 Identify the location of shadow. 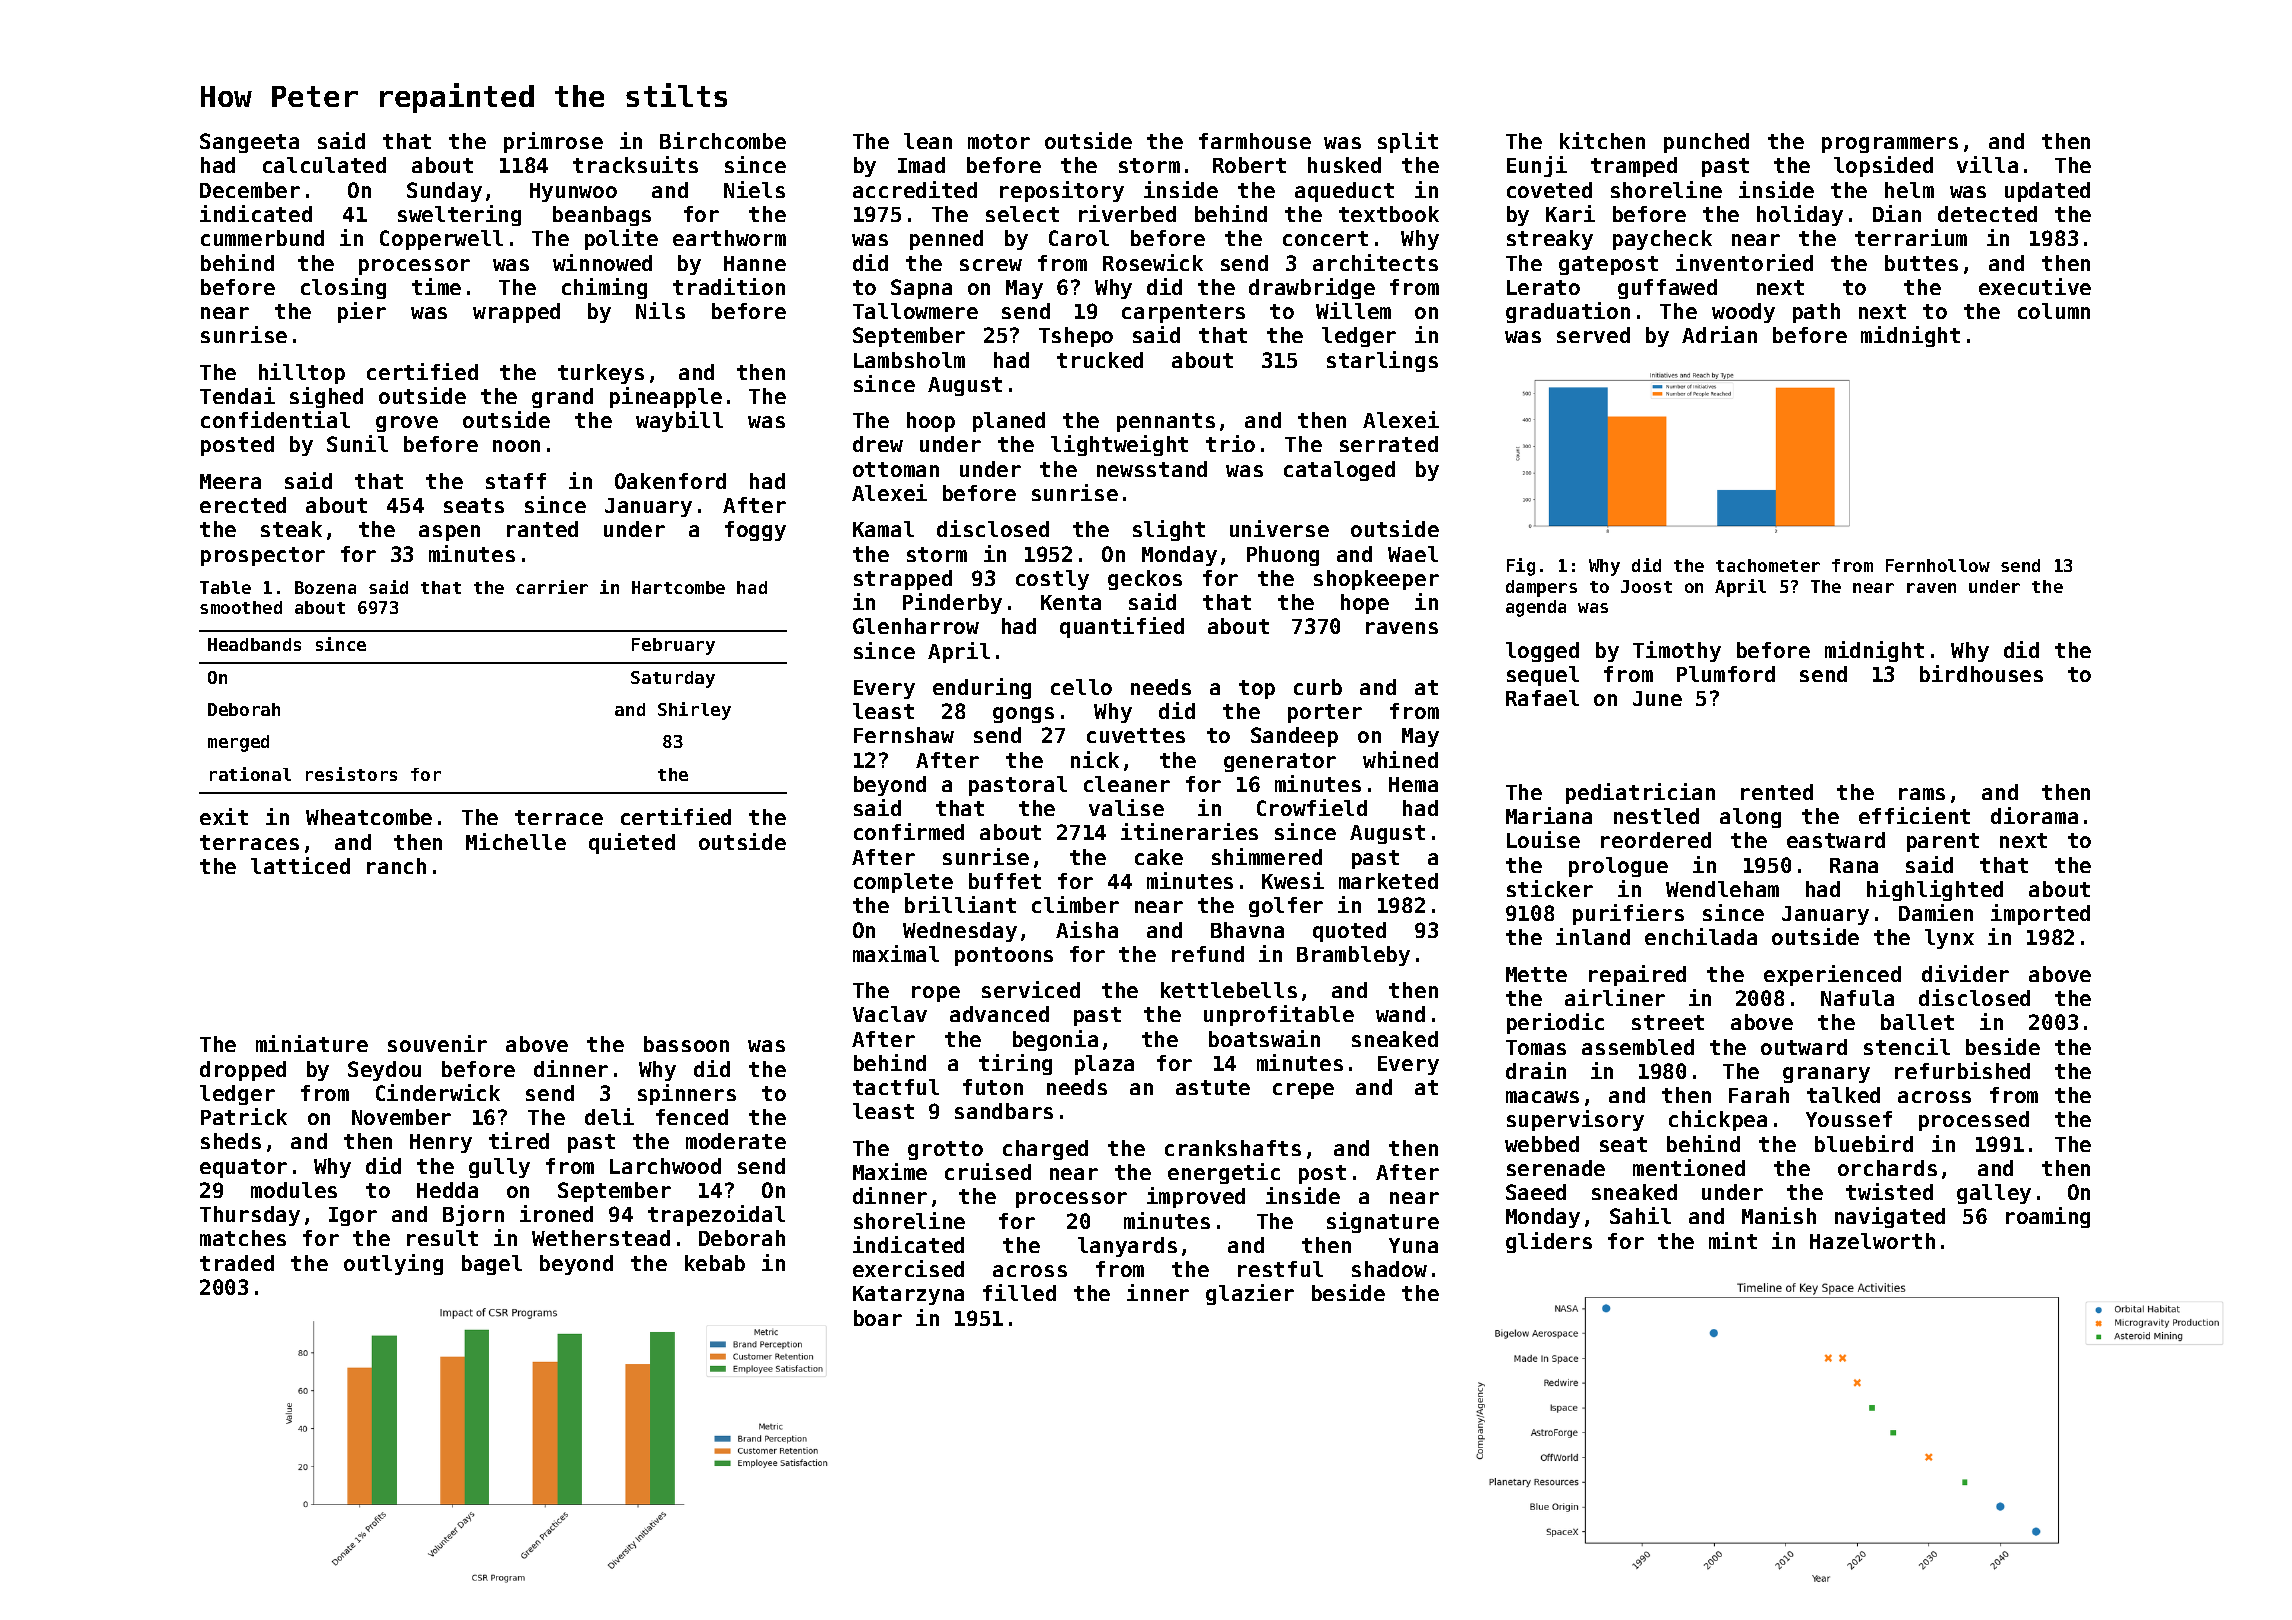
(1389, 1269).
